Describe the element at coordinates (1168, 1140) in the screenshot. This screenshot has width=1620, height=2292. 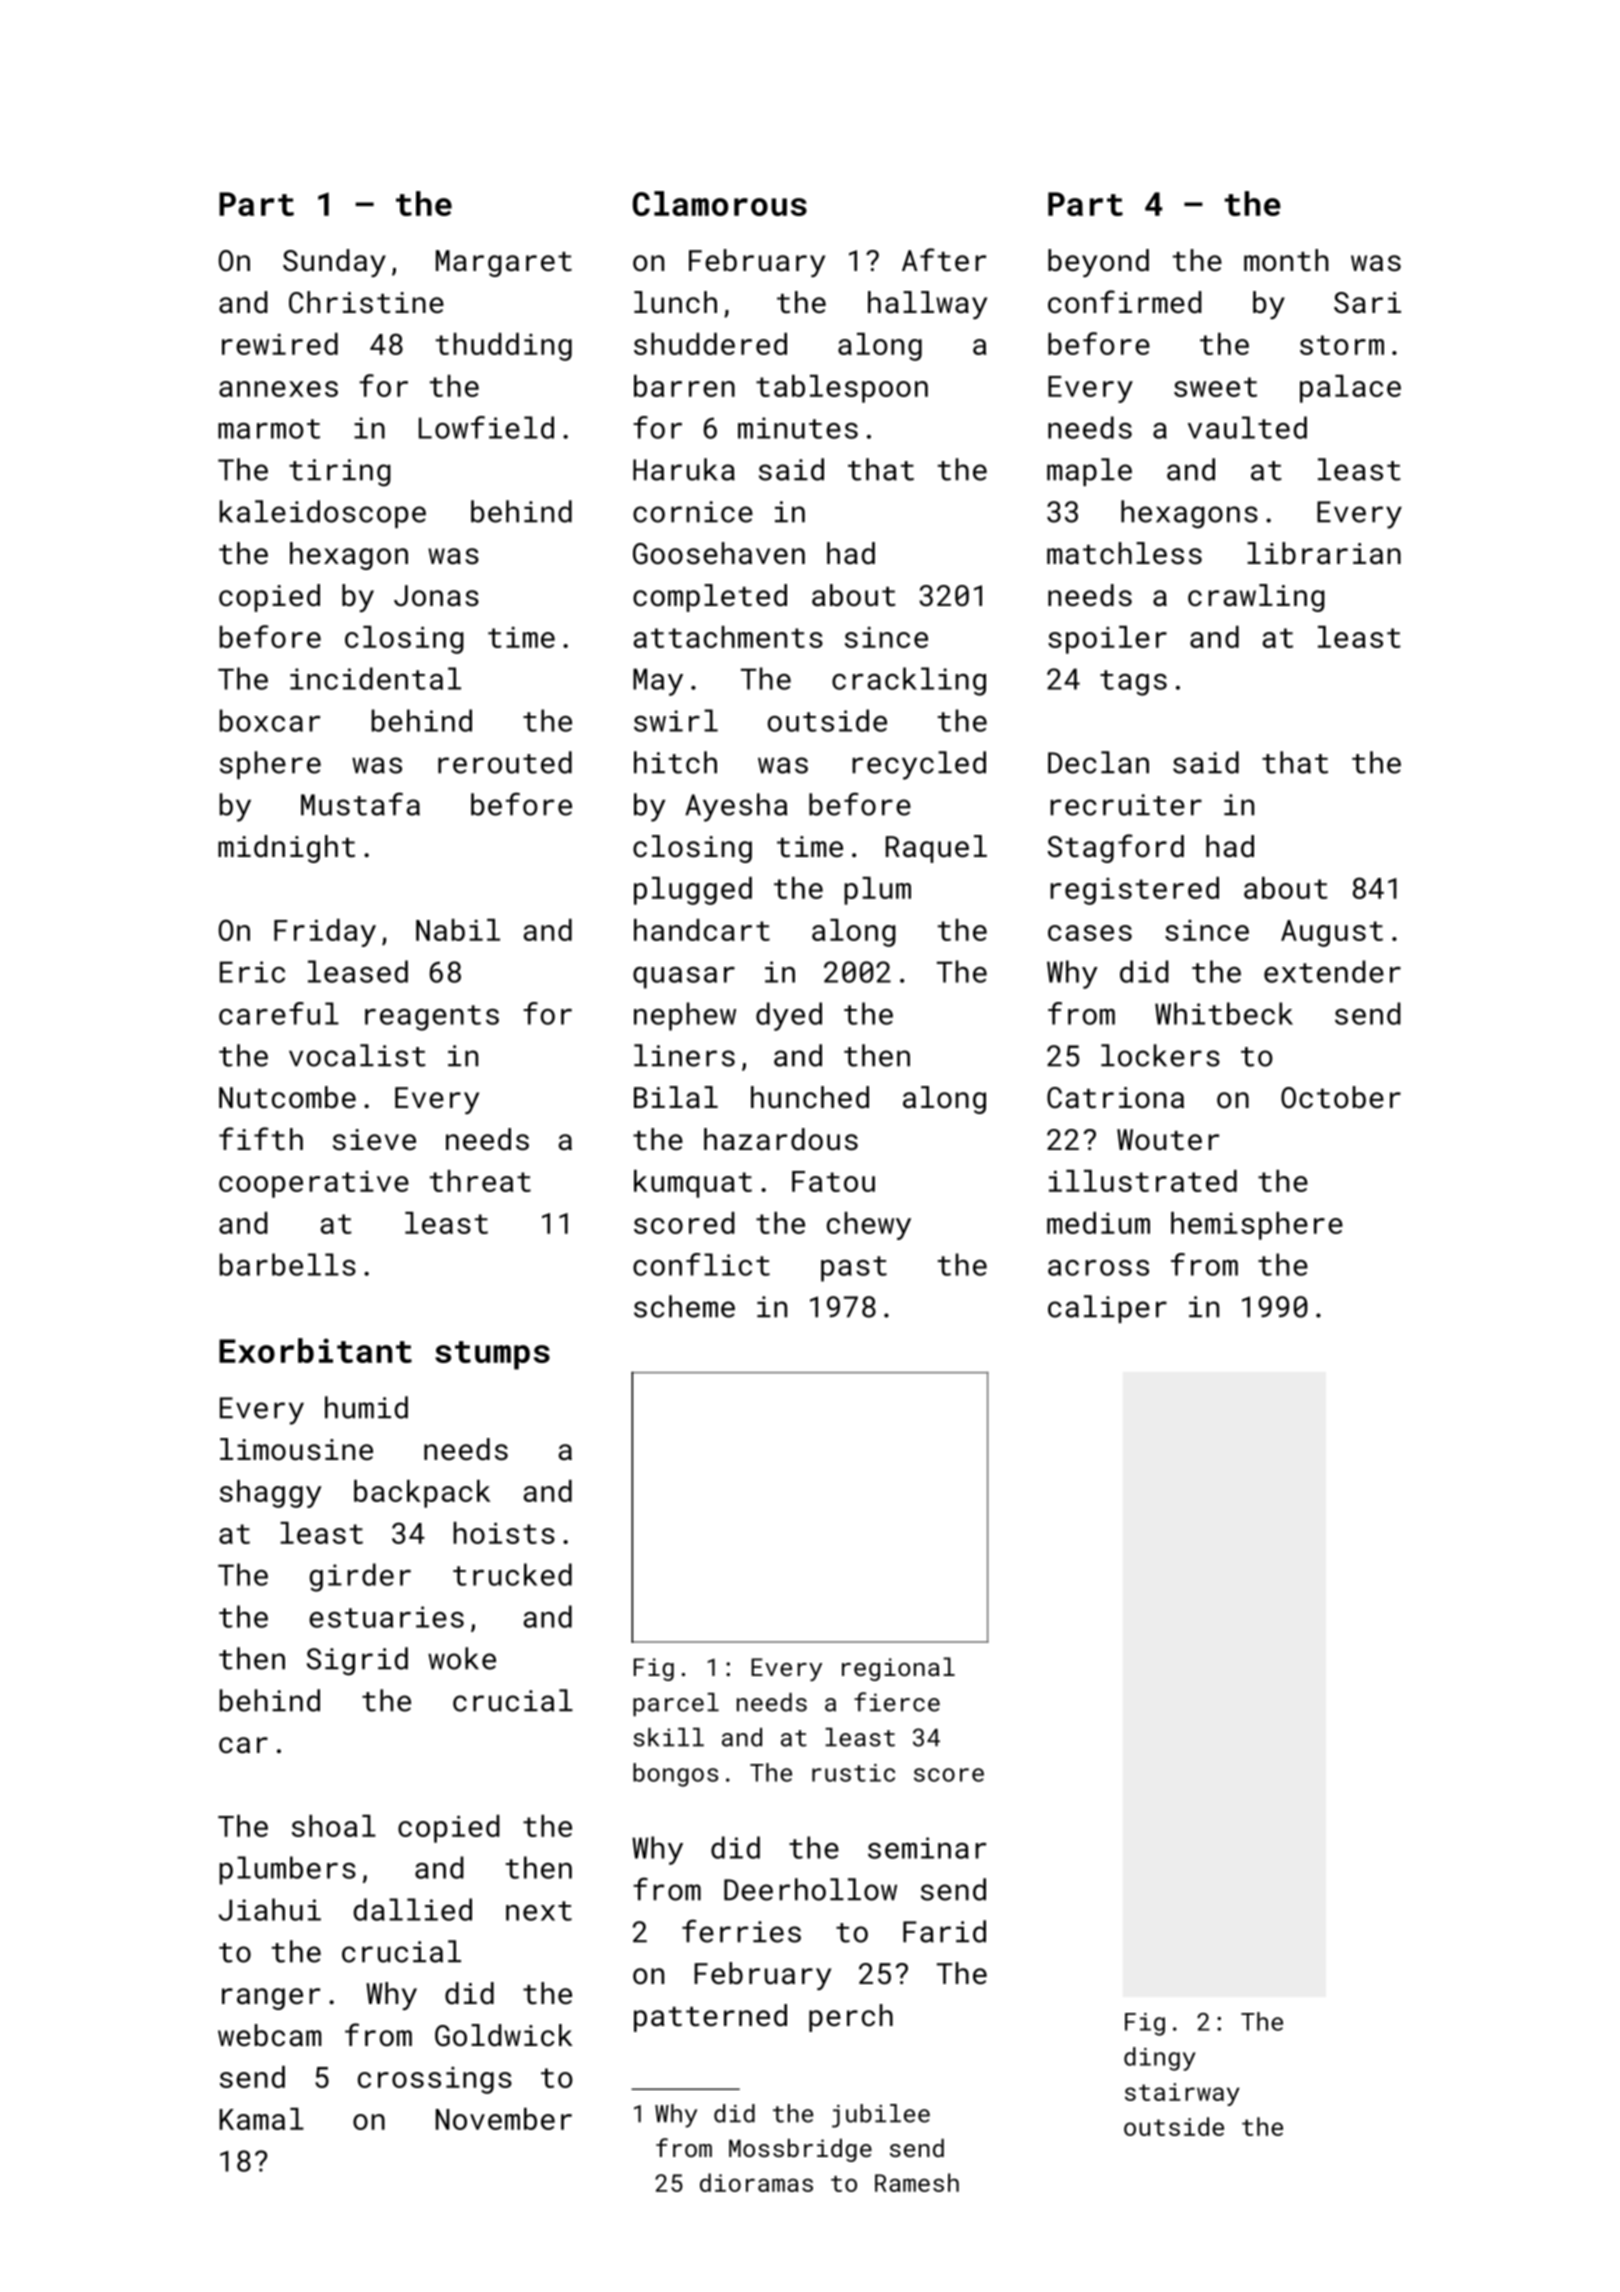
I see `Wouter` at that location.
